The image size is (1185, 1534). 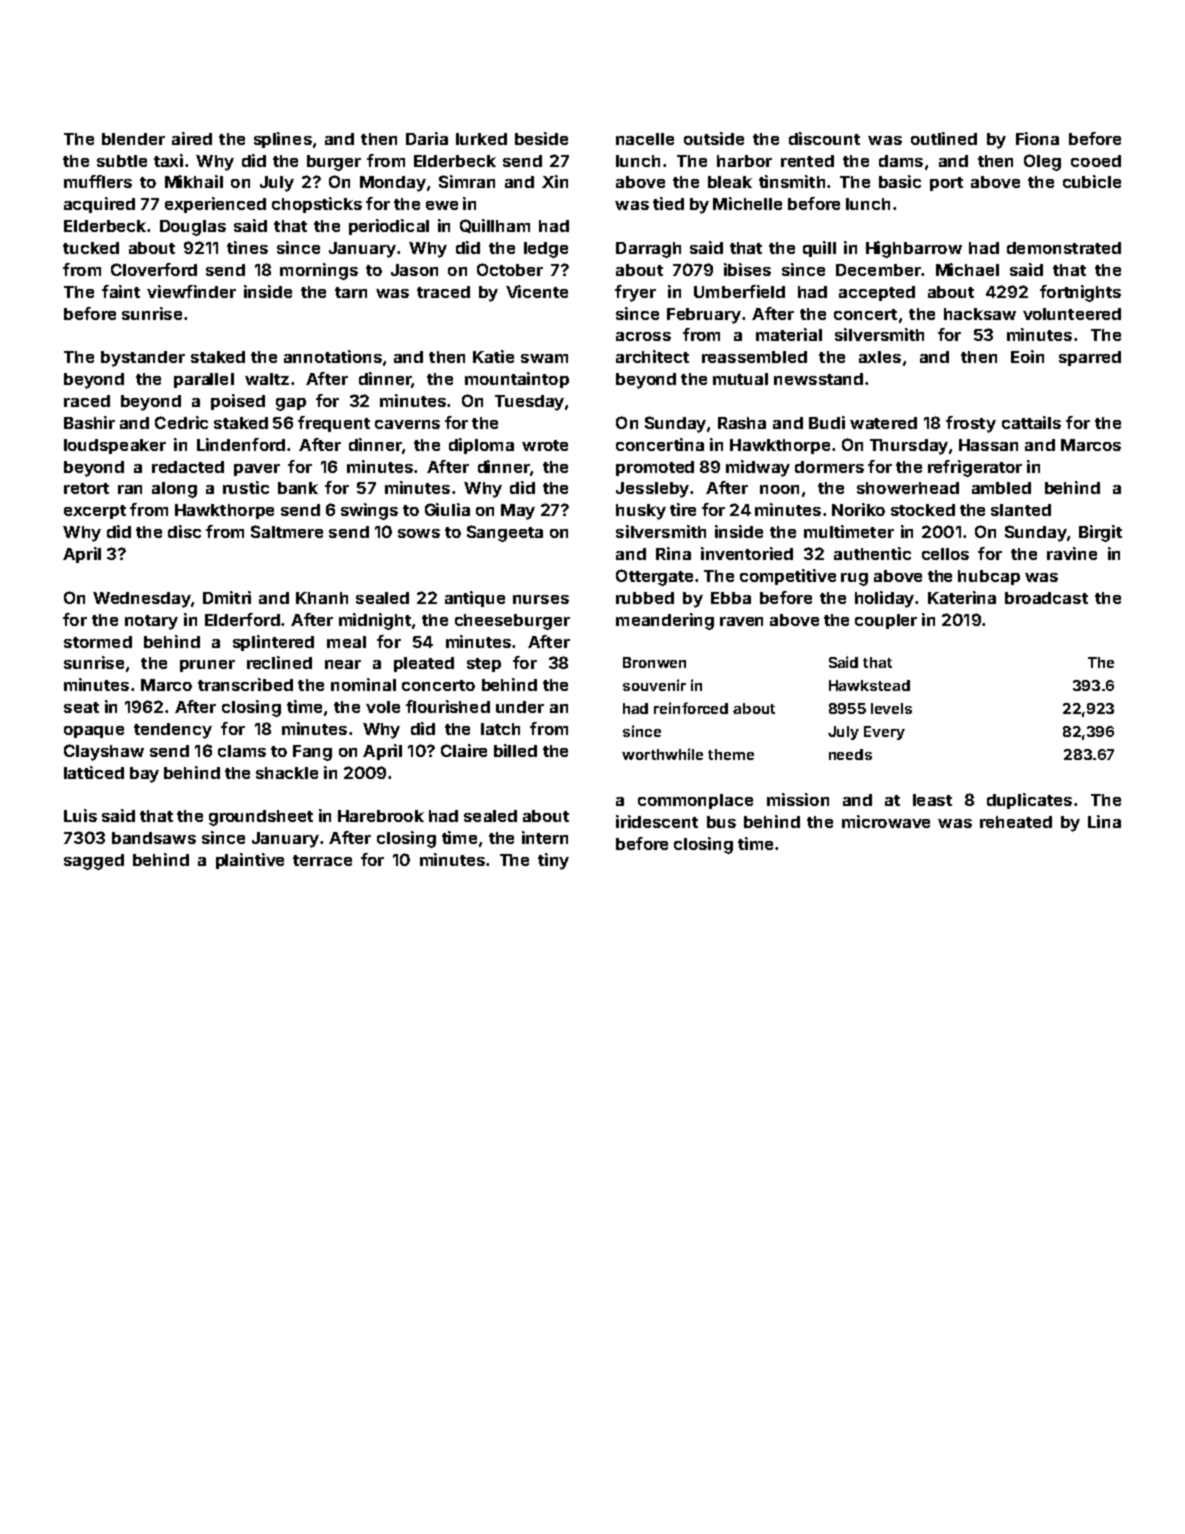 What do you see at coordinates (351, 292) in the screenshot?
I see `tarn` at bounding box center [351, 292].
